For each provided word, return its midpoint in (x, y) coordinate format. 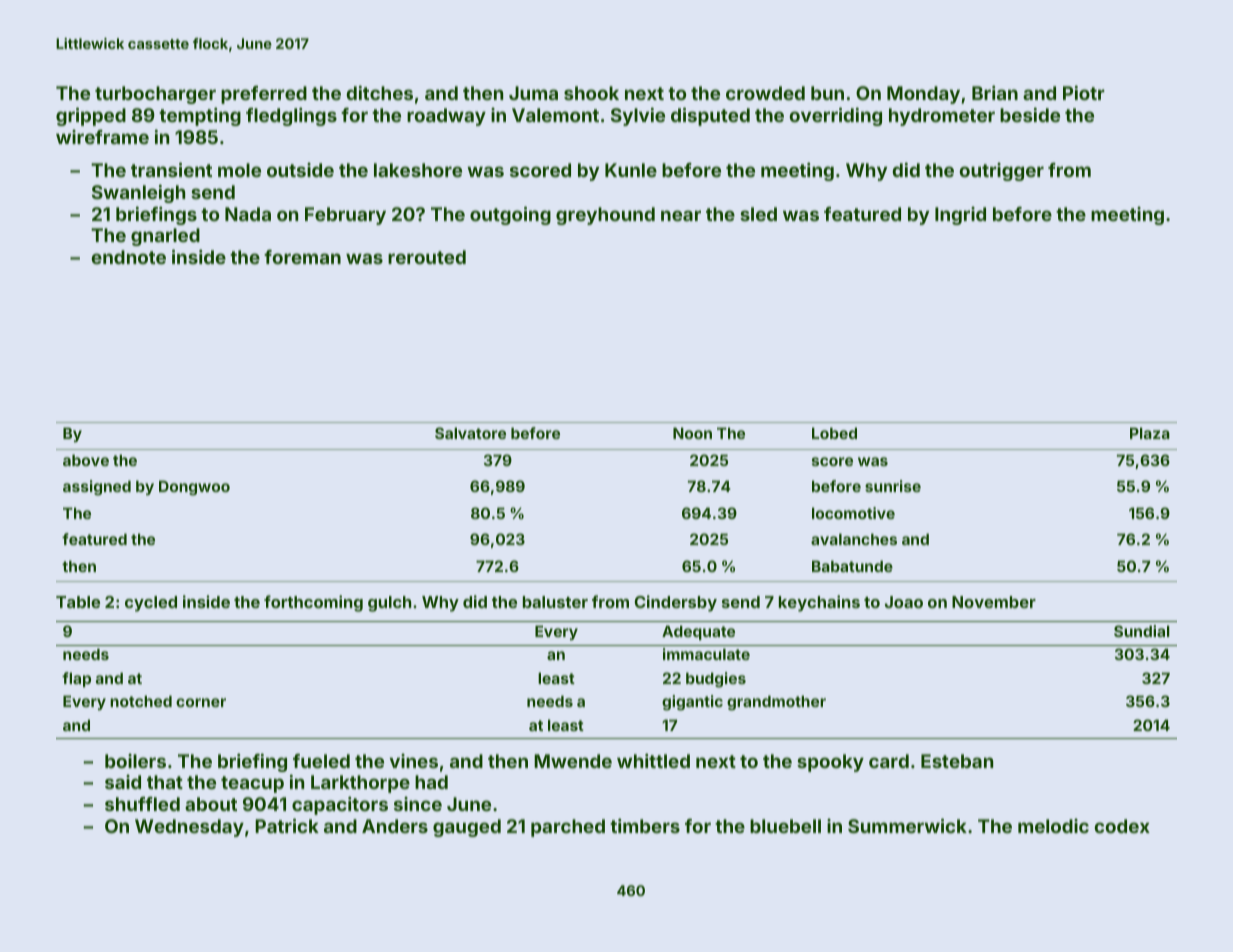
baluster (555, 602)
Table (78, 602)
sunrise (893, 486)
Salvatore (470, 433)
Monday (923, 95)
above (86, 460)
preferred (264, 95)
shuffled (142, 804)
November (994, 602)
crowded (765, 93)
